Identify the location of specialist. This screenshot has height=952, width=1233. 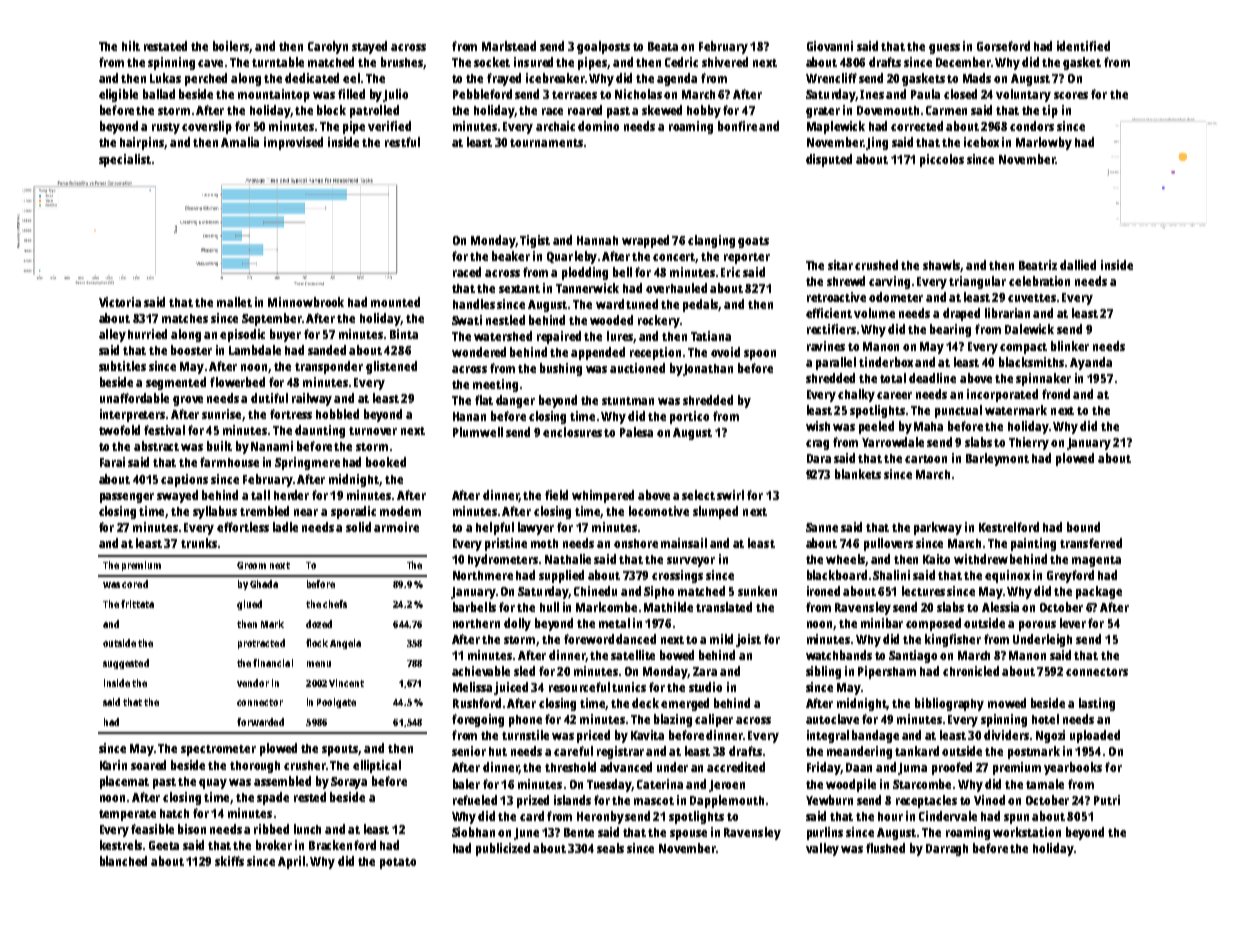
(125, 160).
